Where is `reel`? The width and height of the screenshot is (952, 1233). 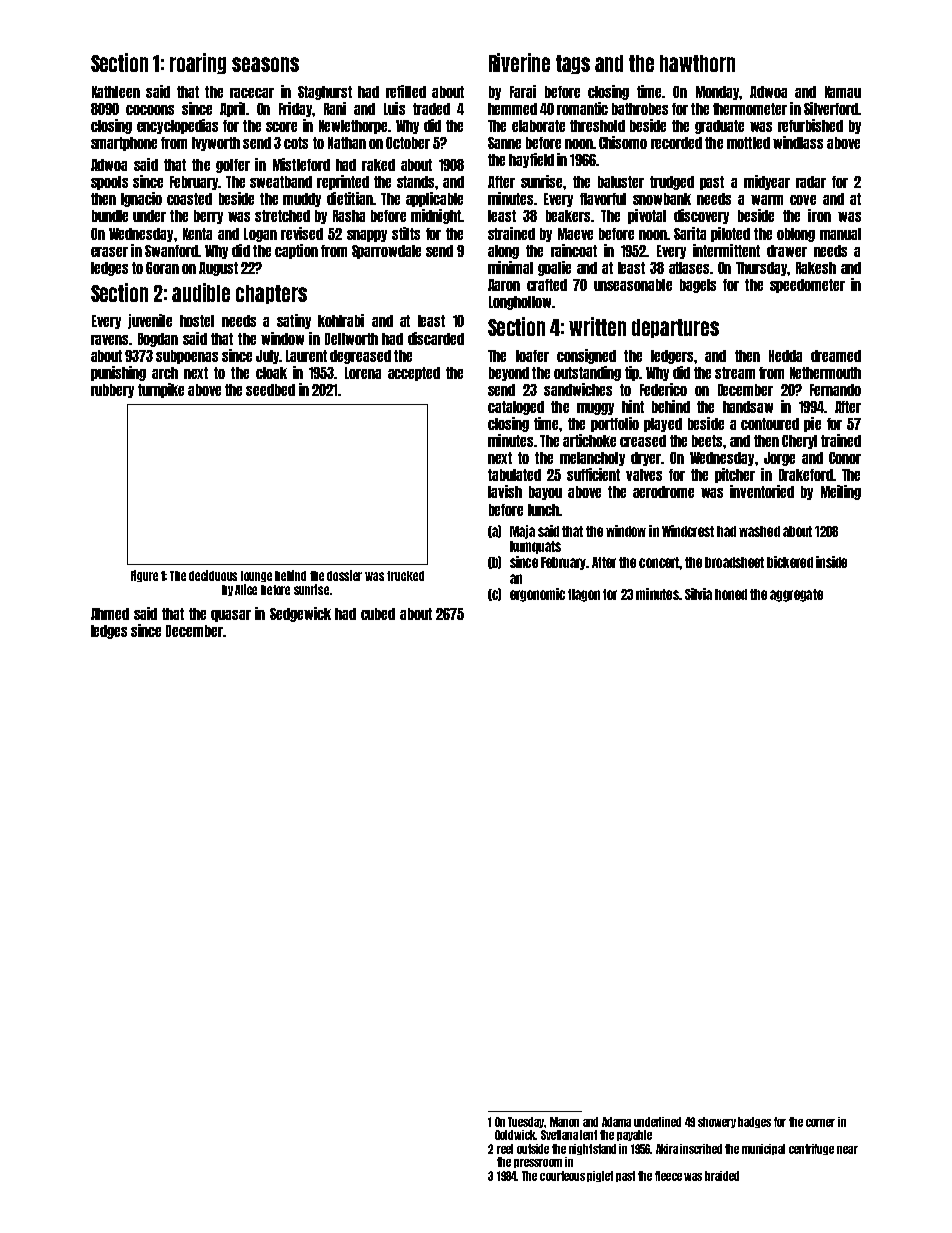
reel is located at coordinates (505, 1149).
